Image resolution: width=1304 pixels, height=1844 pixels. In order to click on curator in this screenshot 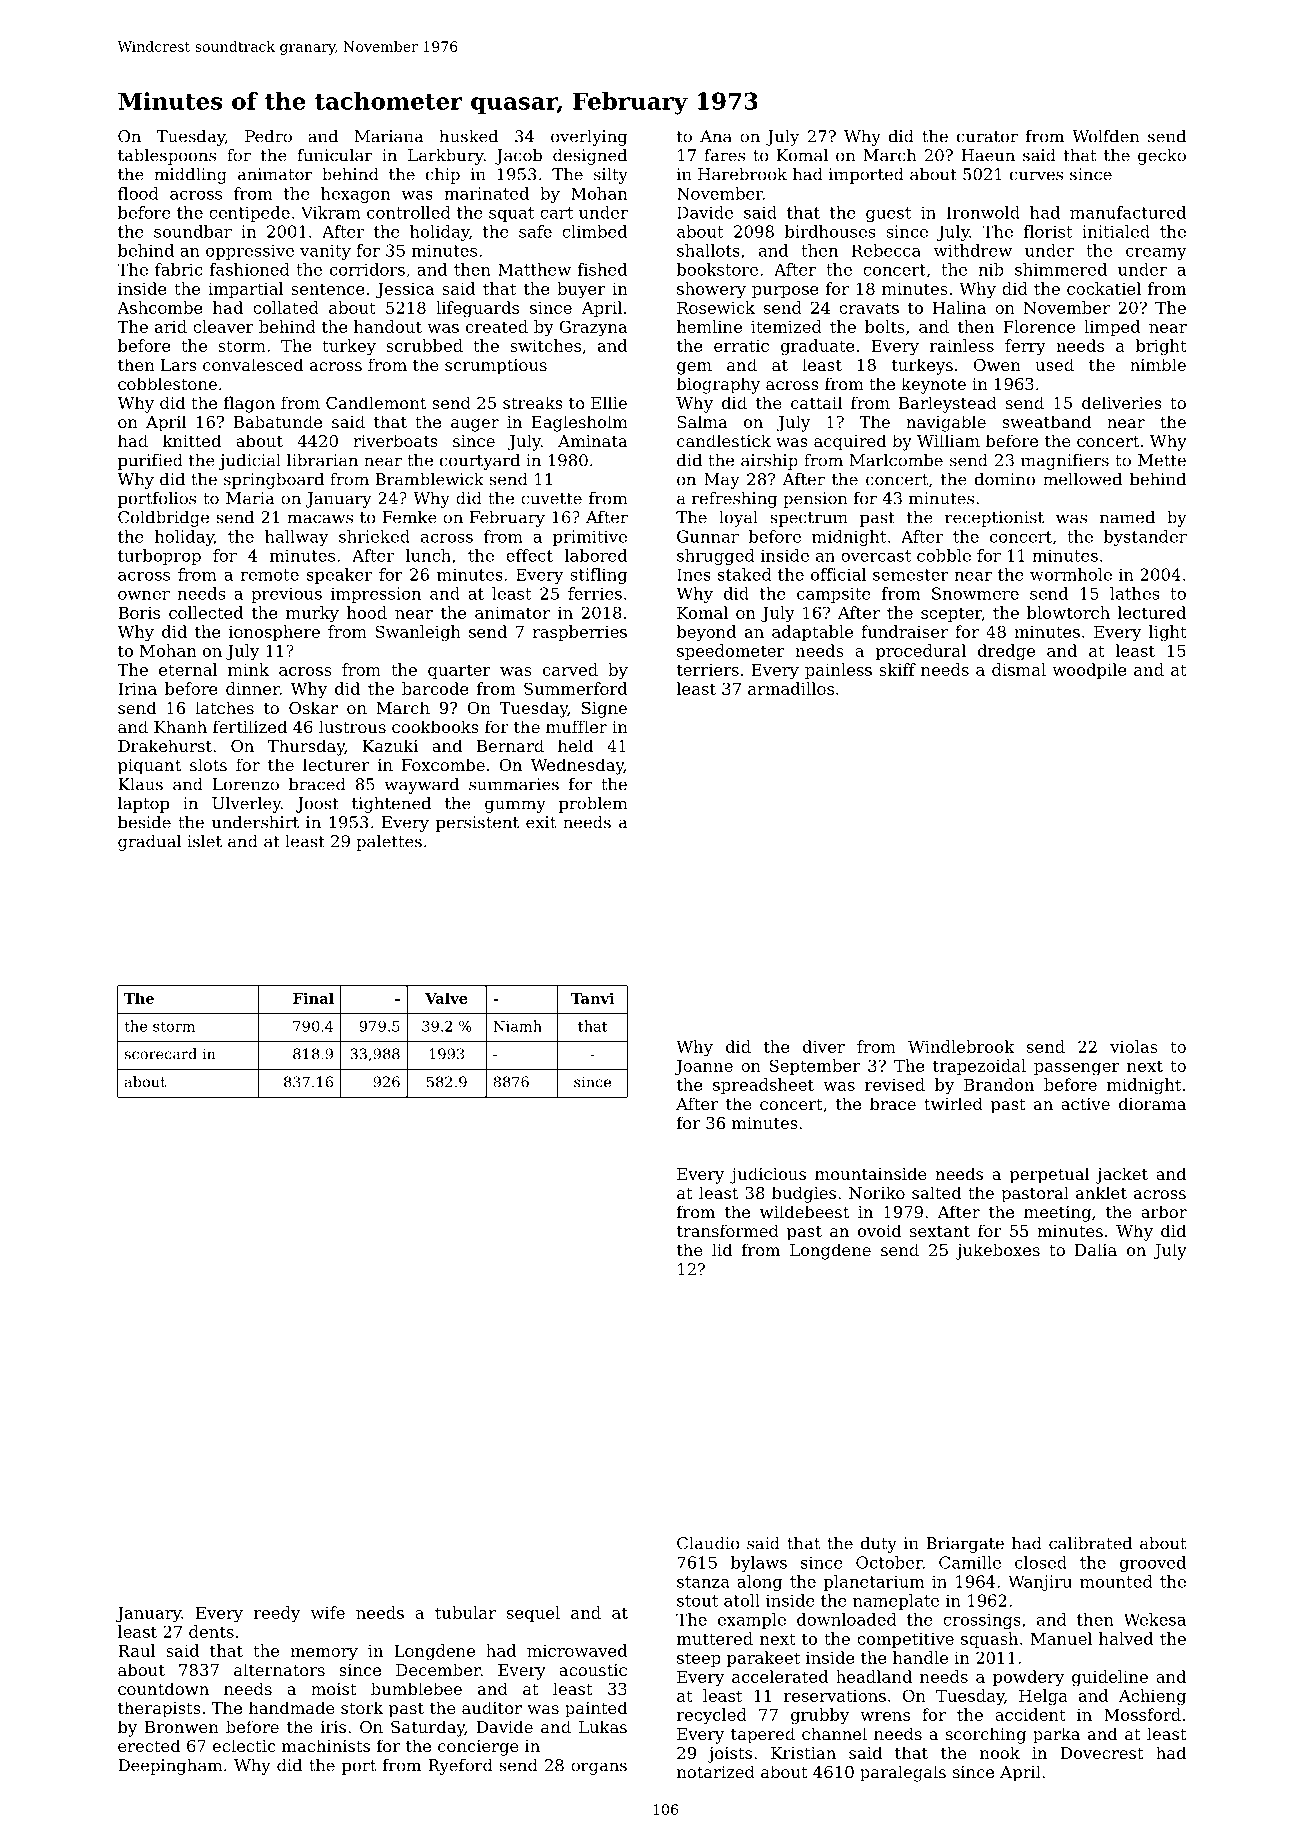, I will do `click(987, 137)`.
